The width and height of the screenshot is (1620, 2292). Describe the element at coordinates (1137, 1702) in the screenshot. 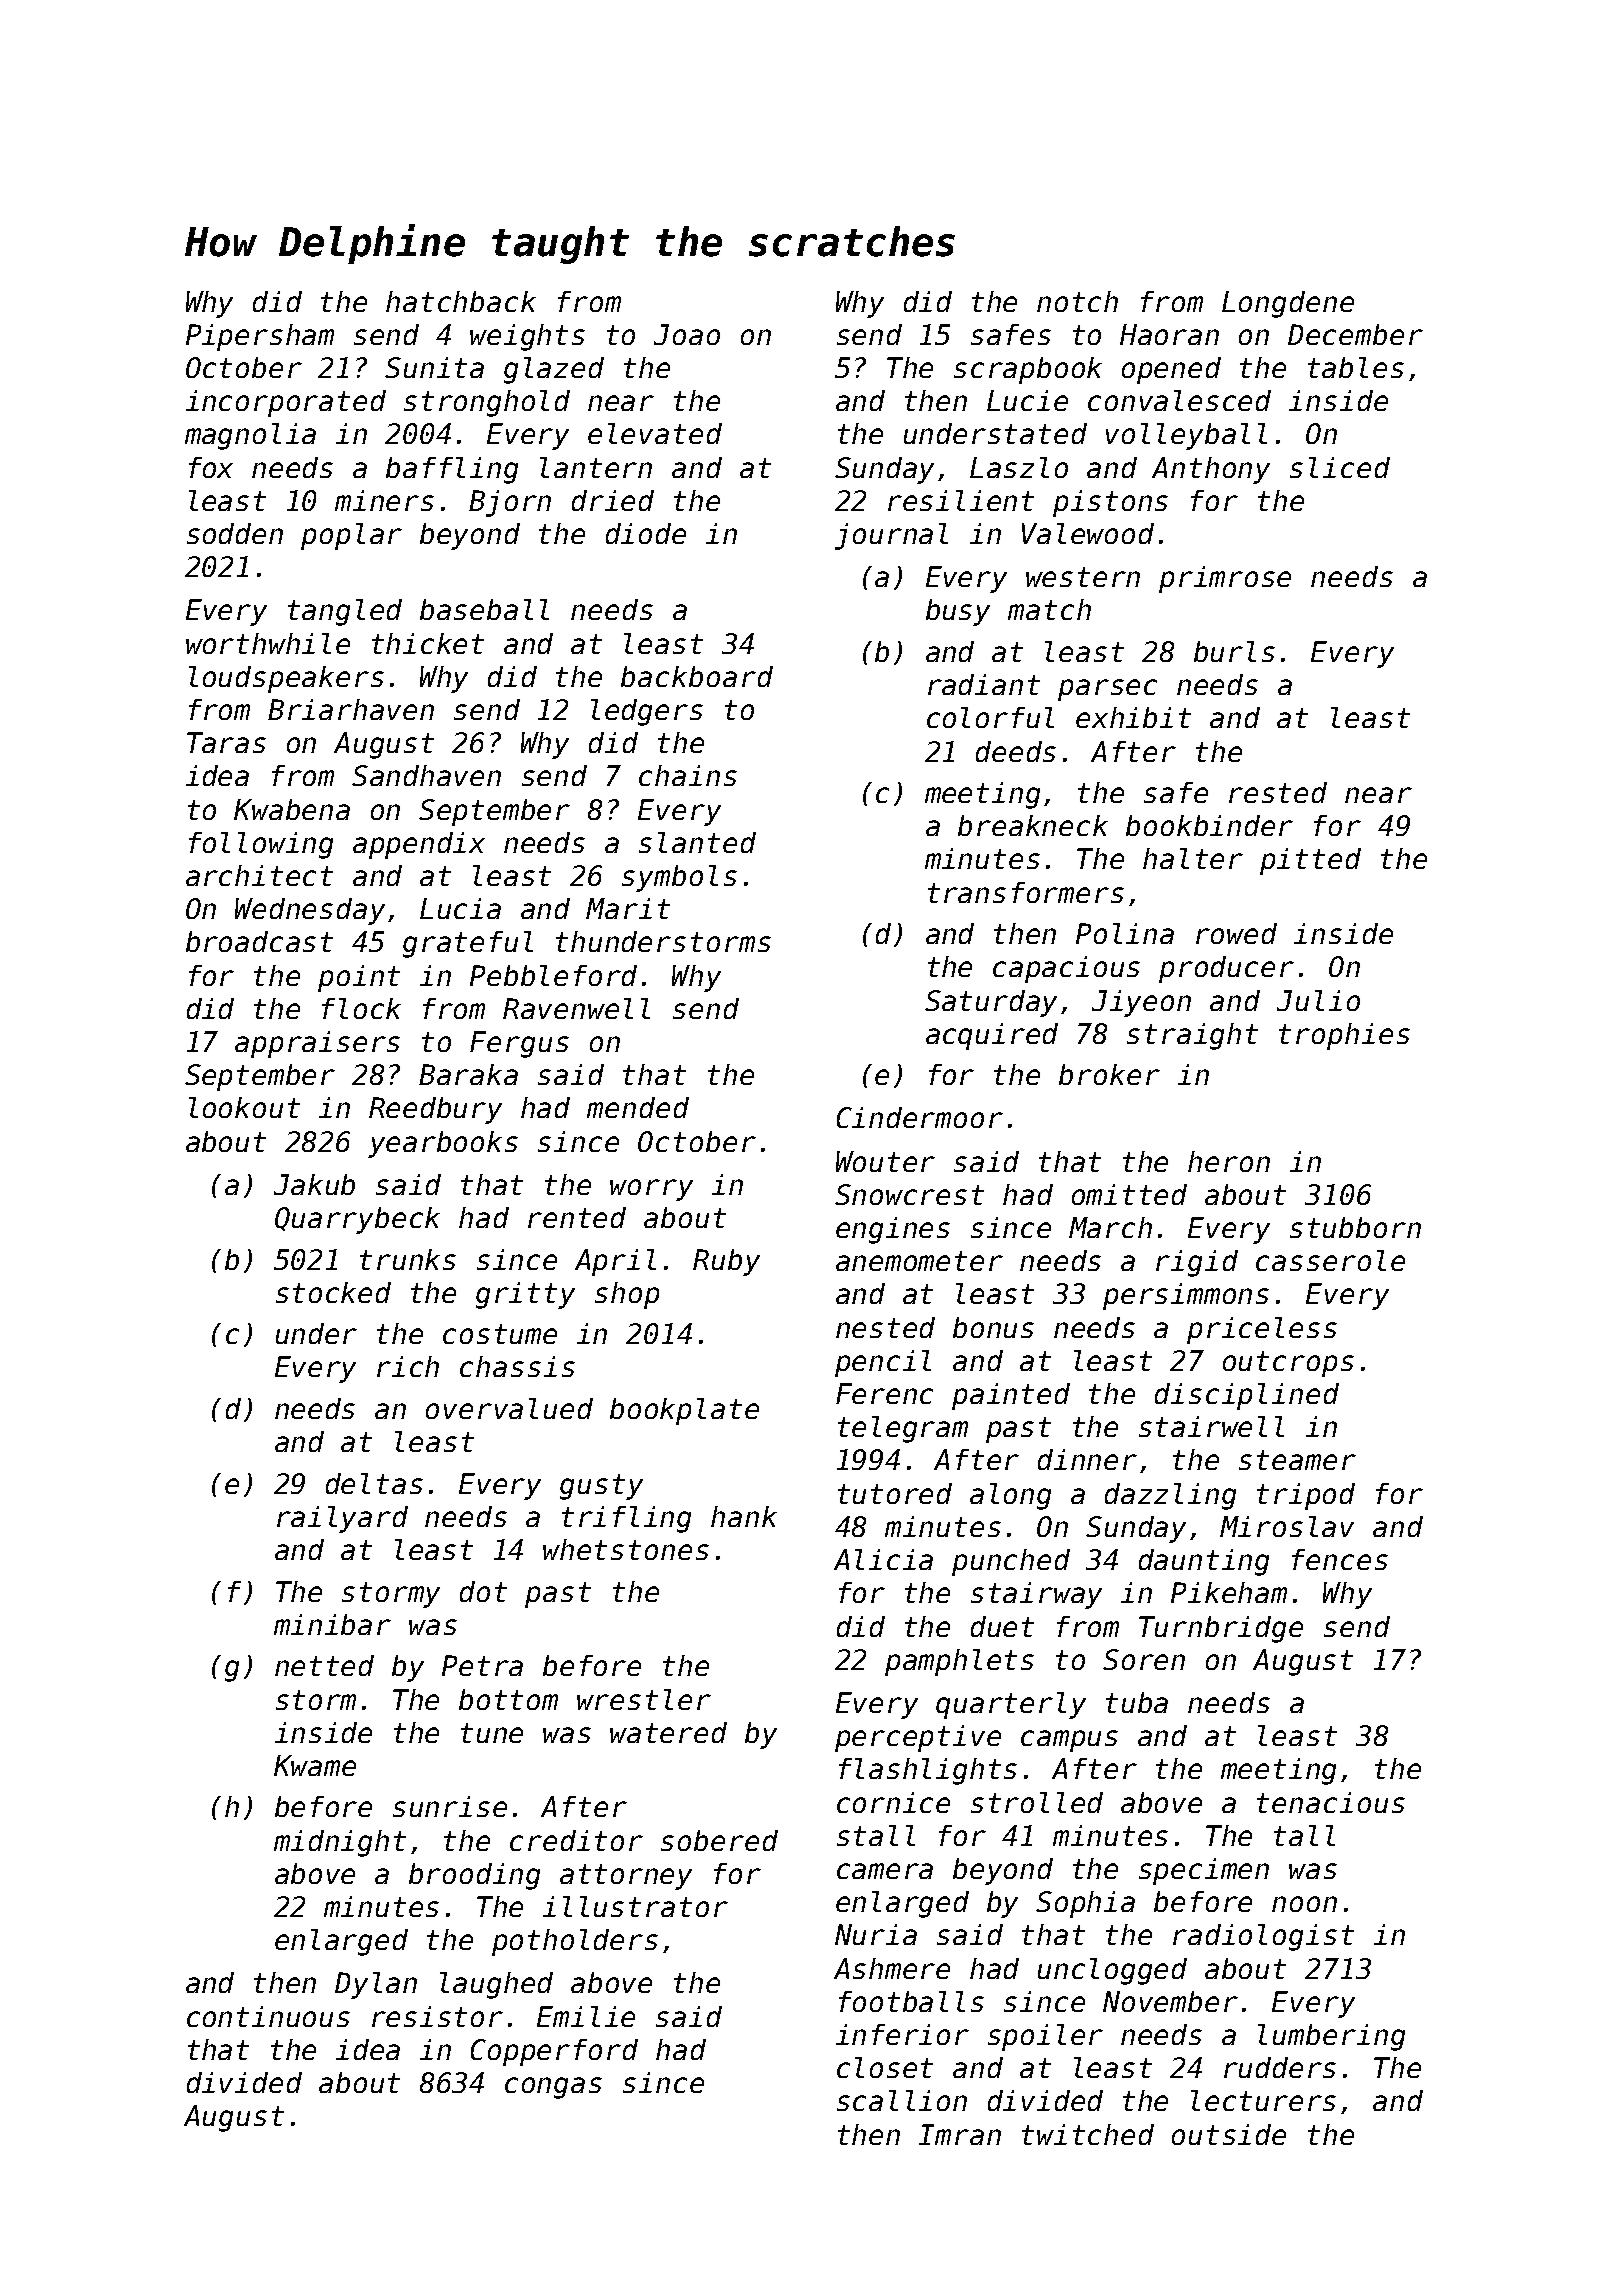

I see `tuba` at that location.
